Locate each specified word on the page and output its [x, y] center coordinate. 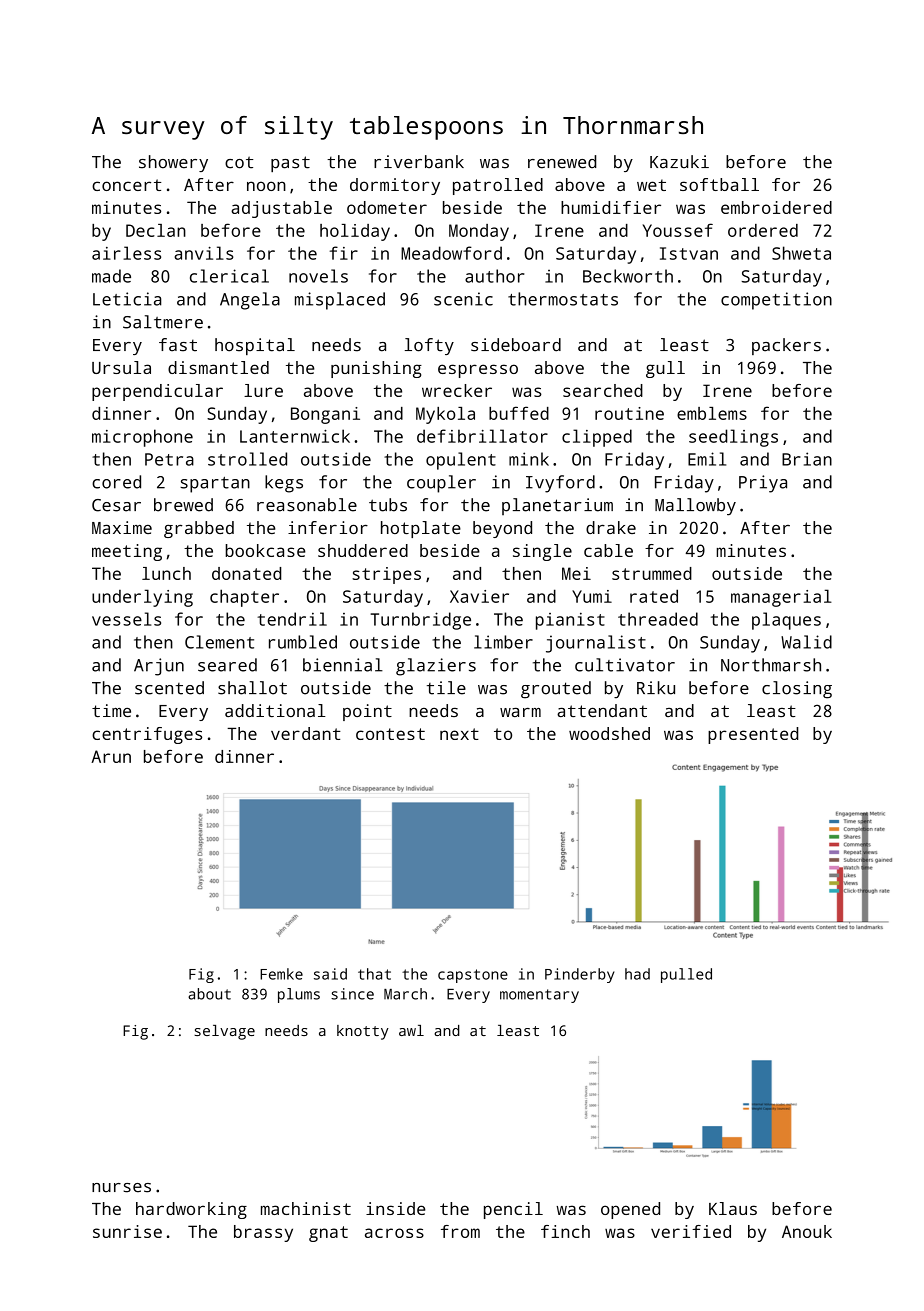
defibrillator [482, 436]
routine [629, 413]
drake [611, 527]
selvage [224, 1032]
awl [411, 1030]
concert [126, 185]
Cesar [116, 505]
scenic [463, 299]
